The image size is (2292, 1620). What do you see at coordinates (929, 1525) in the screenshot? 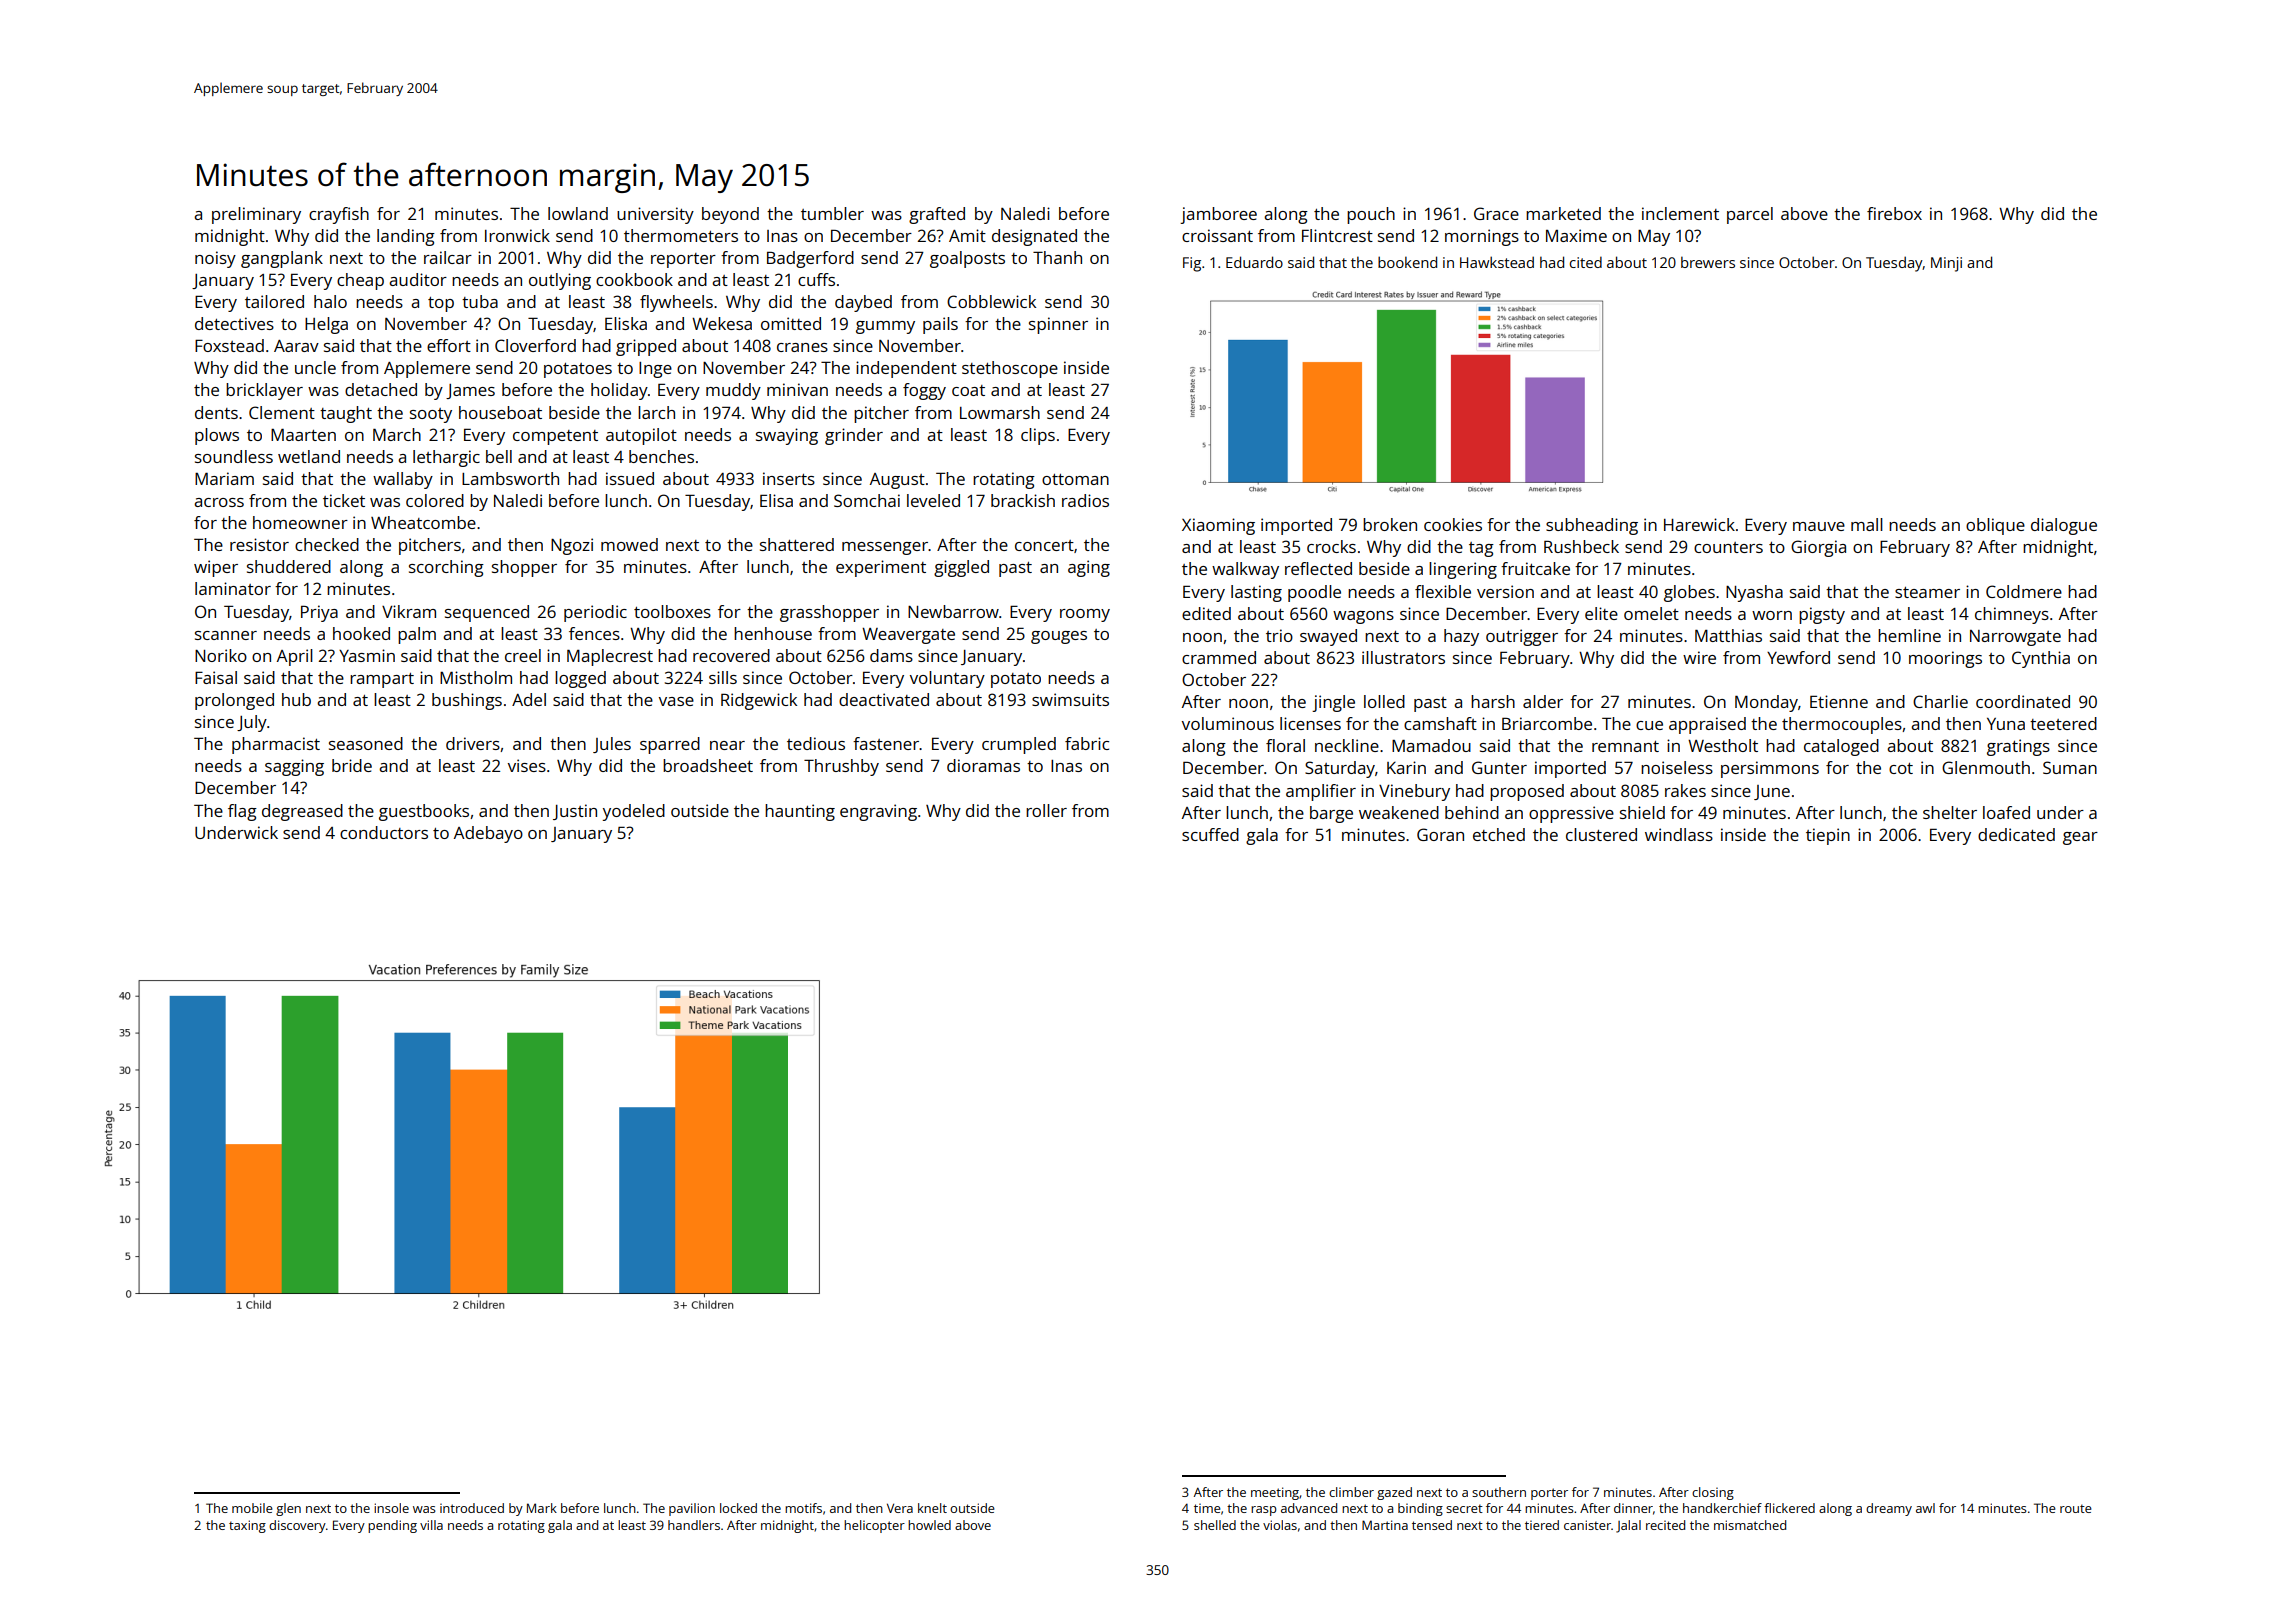
I see `howled` at bounding box center [929, 1525].
